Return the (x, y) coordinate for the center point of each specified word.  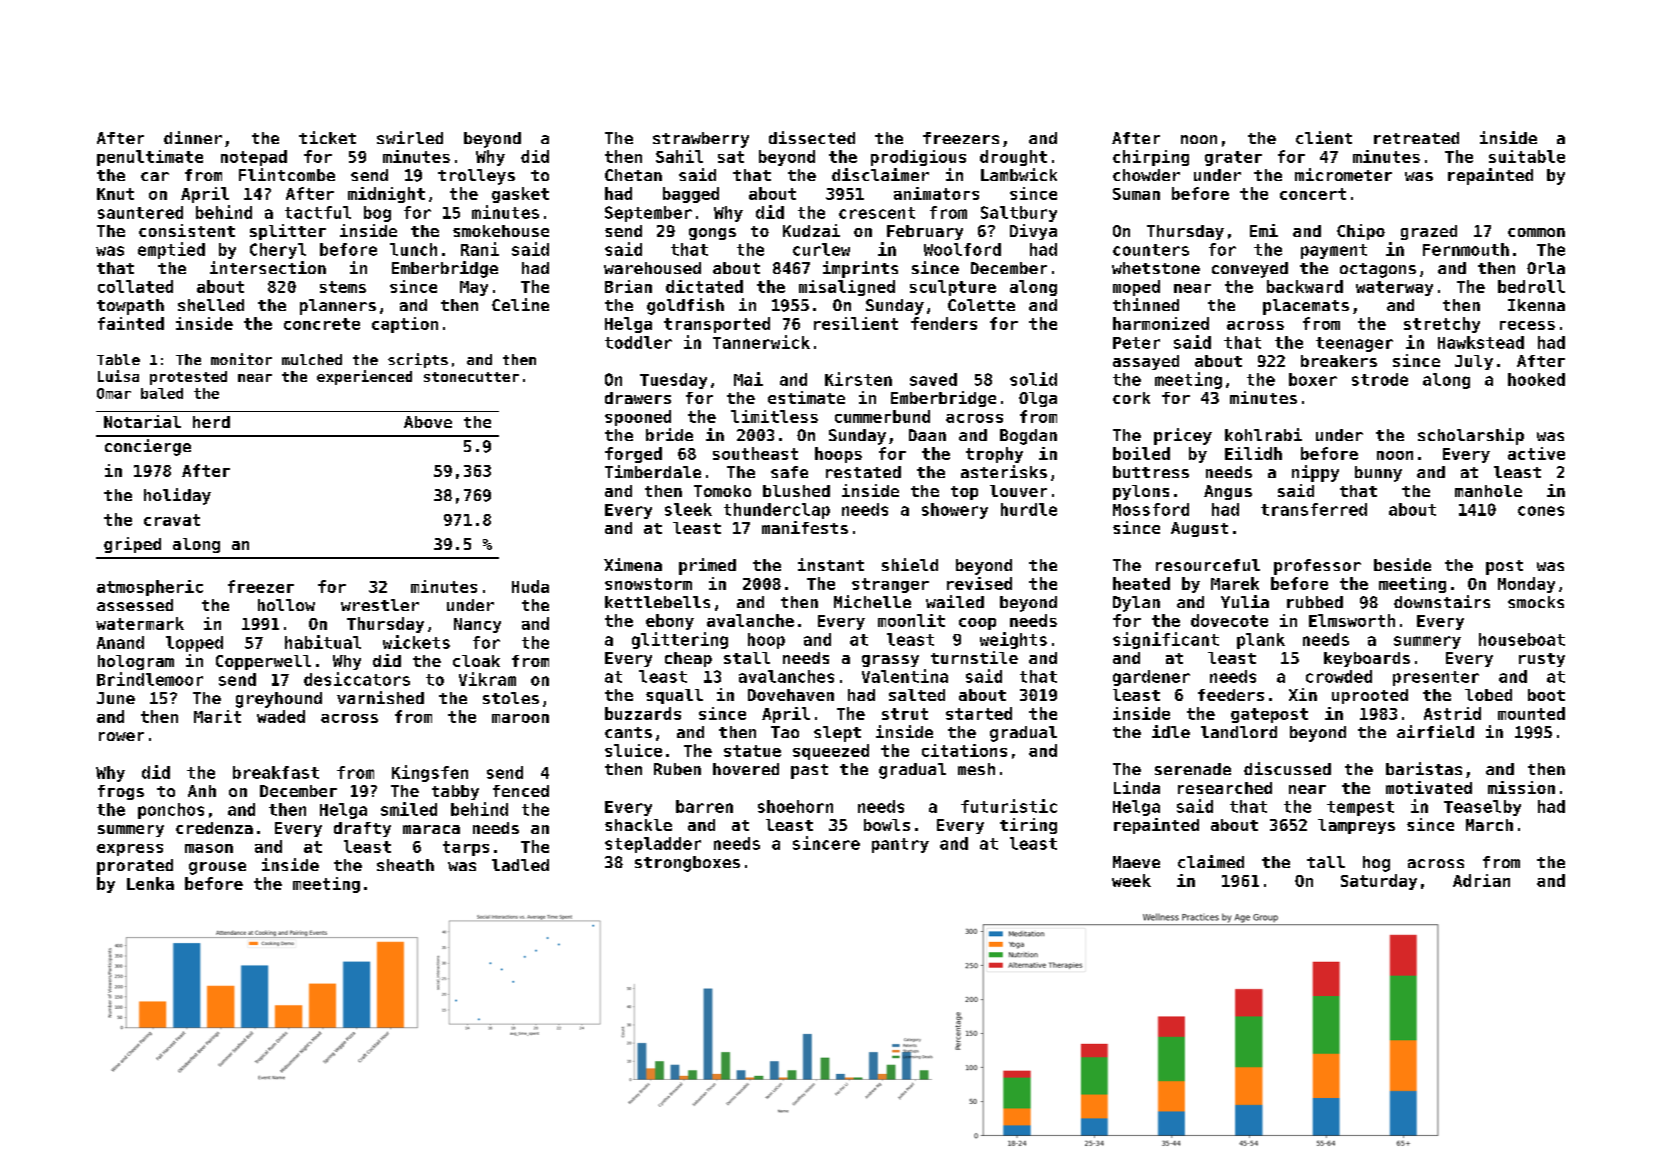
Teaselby (1482, 808)
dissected (812, 137)
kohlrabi (1263, 434)
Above (428, 422)
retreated (1416, 138)
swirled (410, 137)
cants (628, 732)
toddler (638, 342)
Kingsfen (430, 773)
